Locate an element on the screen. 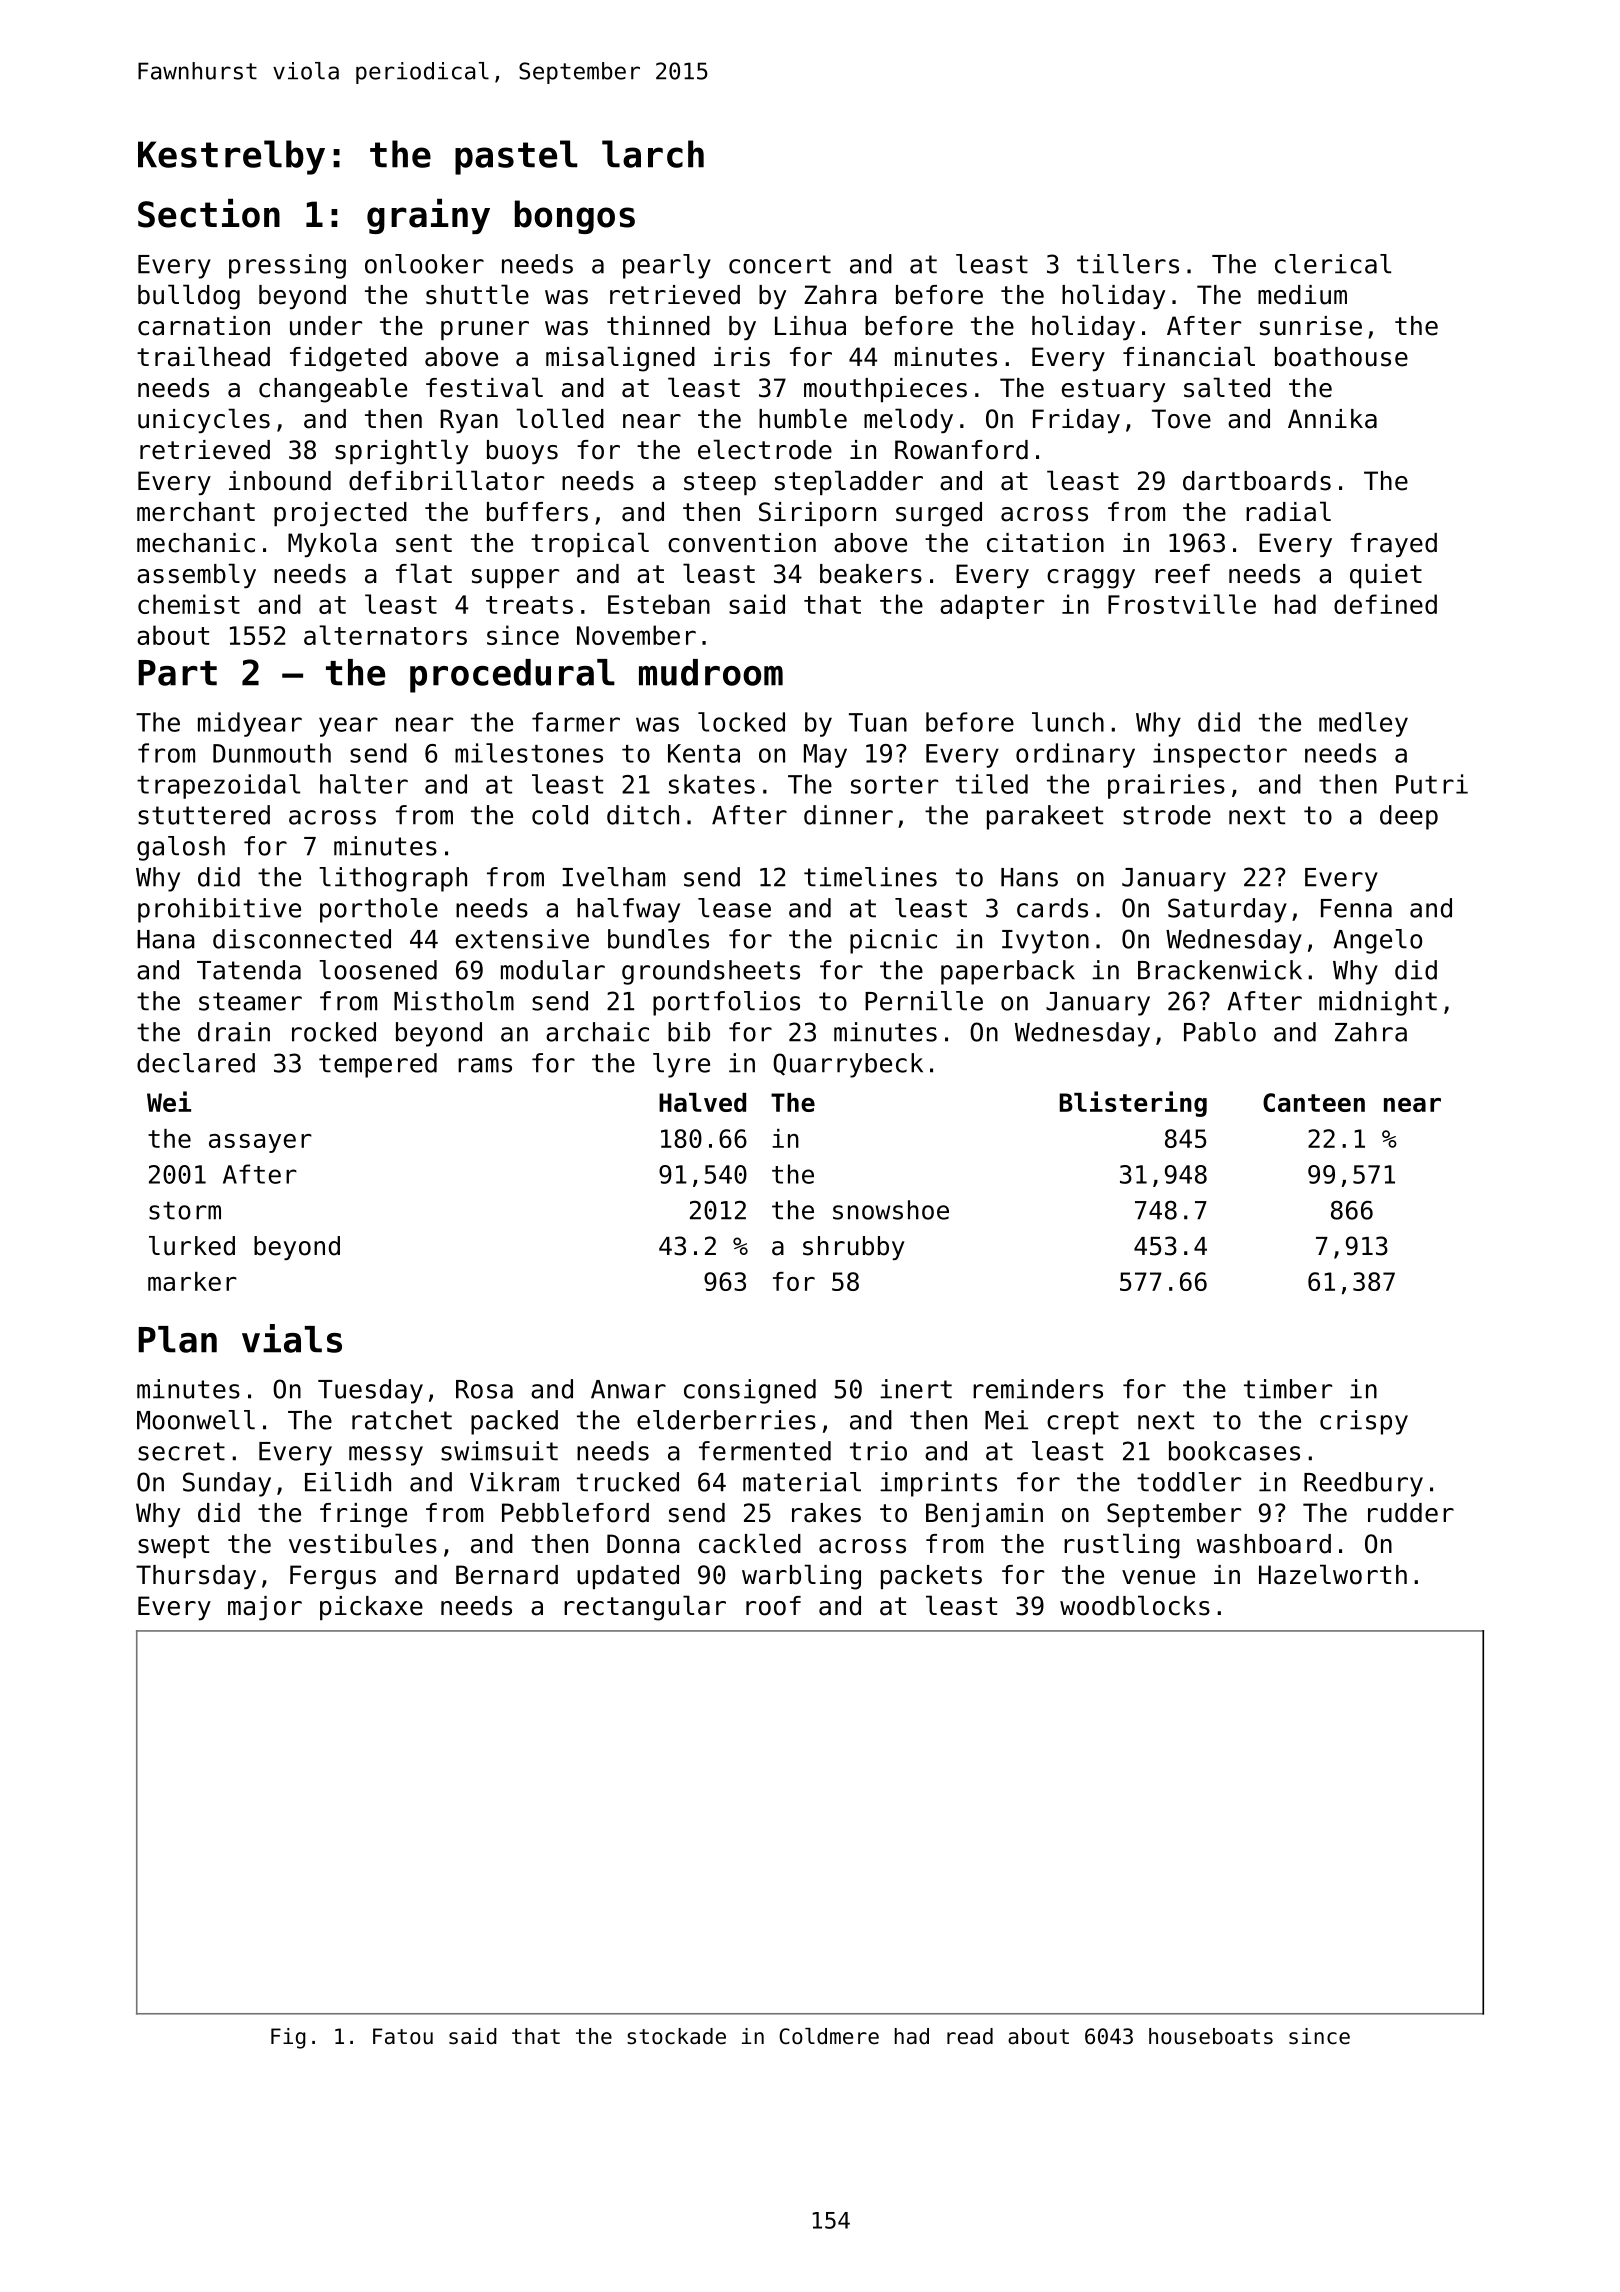 This screenshot has height=2292, width=1620. mouthpieces is located at coordinates (885, 390).
